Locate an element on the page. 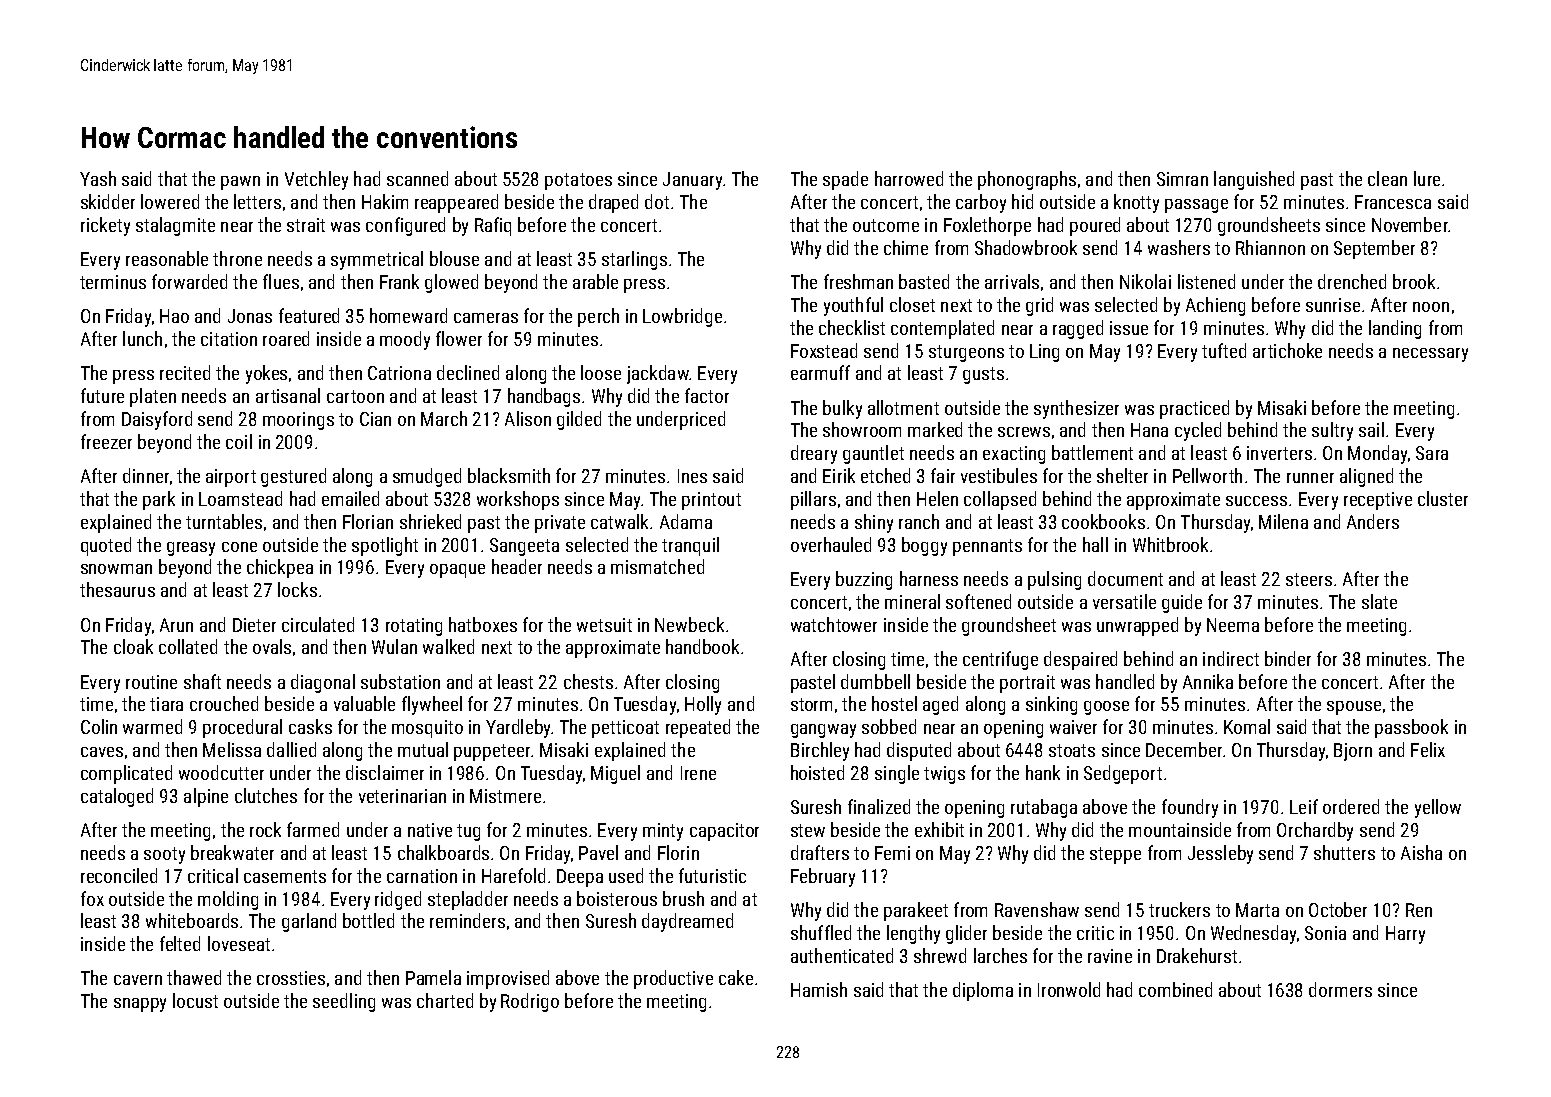 The height and width of the image is (1097, 1551). Lowbridge is located at coordinates (682, 317).
